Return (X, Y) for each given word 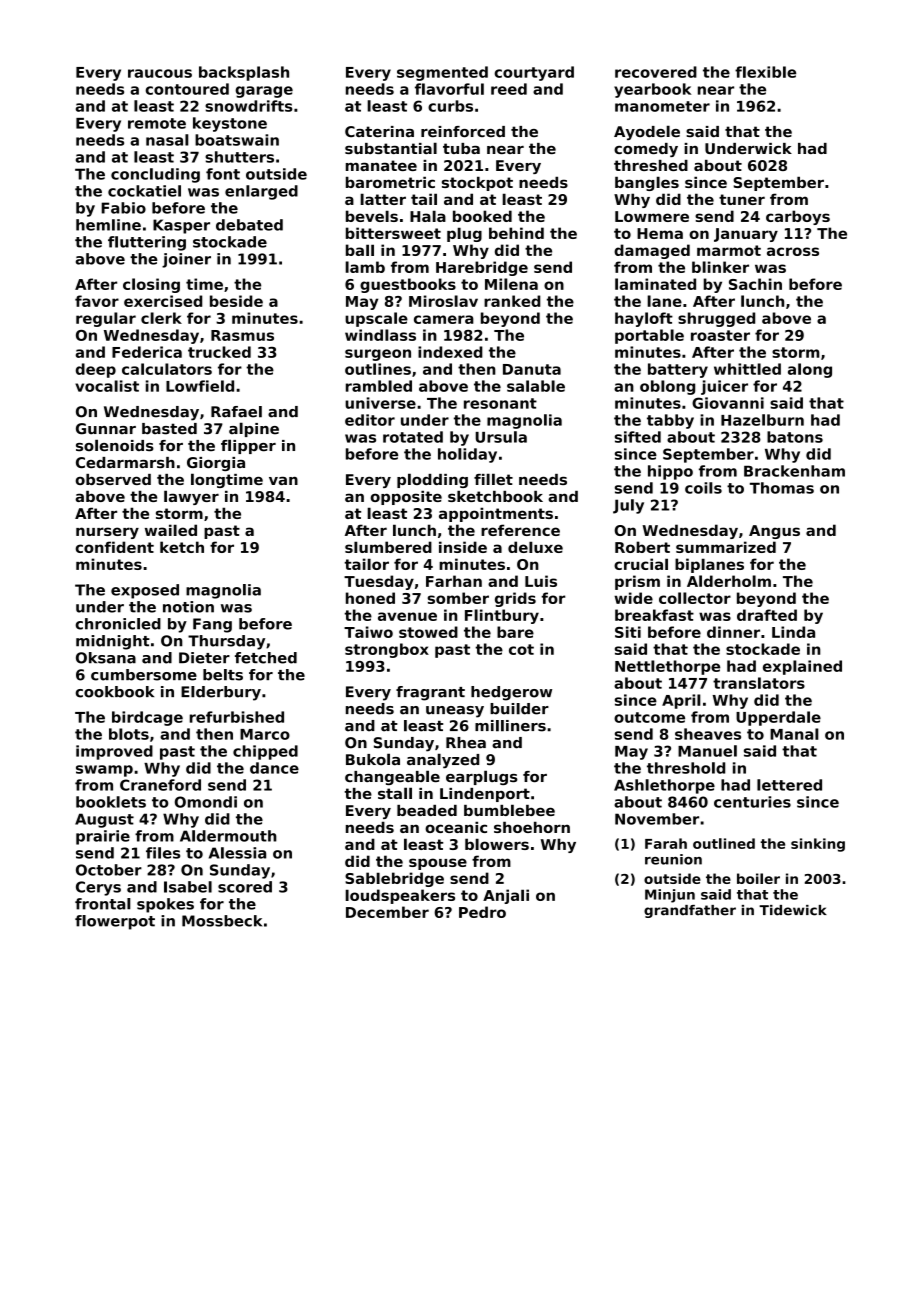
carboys (798, 217)
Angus (774, 532)
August (104, 820)
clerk (161, 318)
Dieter (204, 658)
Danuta (532, 369)
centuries (752, 802)
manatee (381, 165)
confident (115, 547)
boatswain (237, 140)
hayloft (644, 319)
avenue (407, 616)
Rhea (466, 743)
